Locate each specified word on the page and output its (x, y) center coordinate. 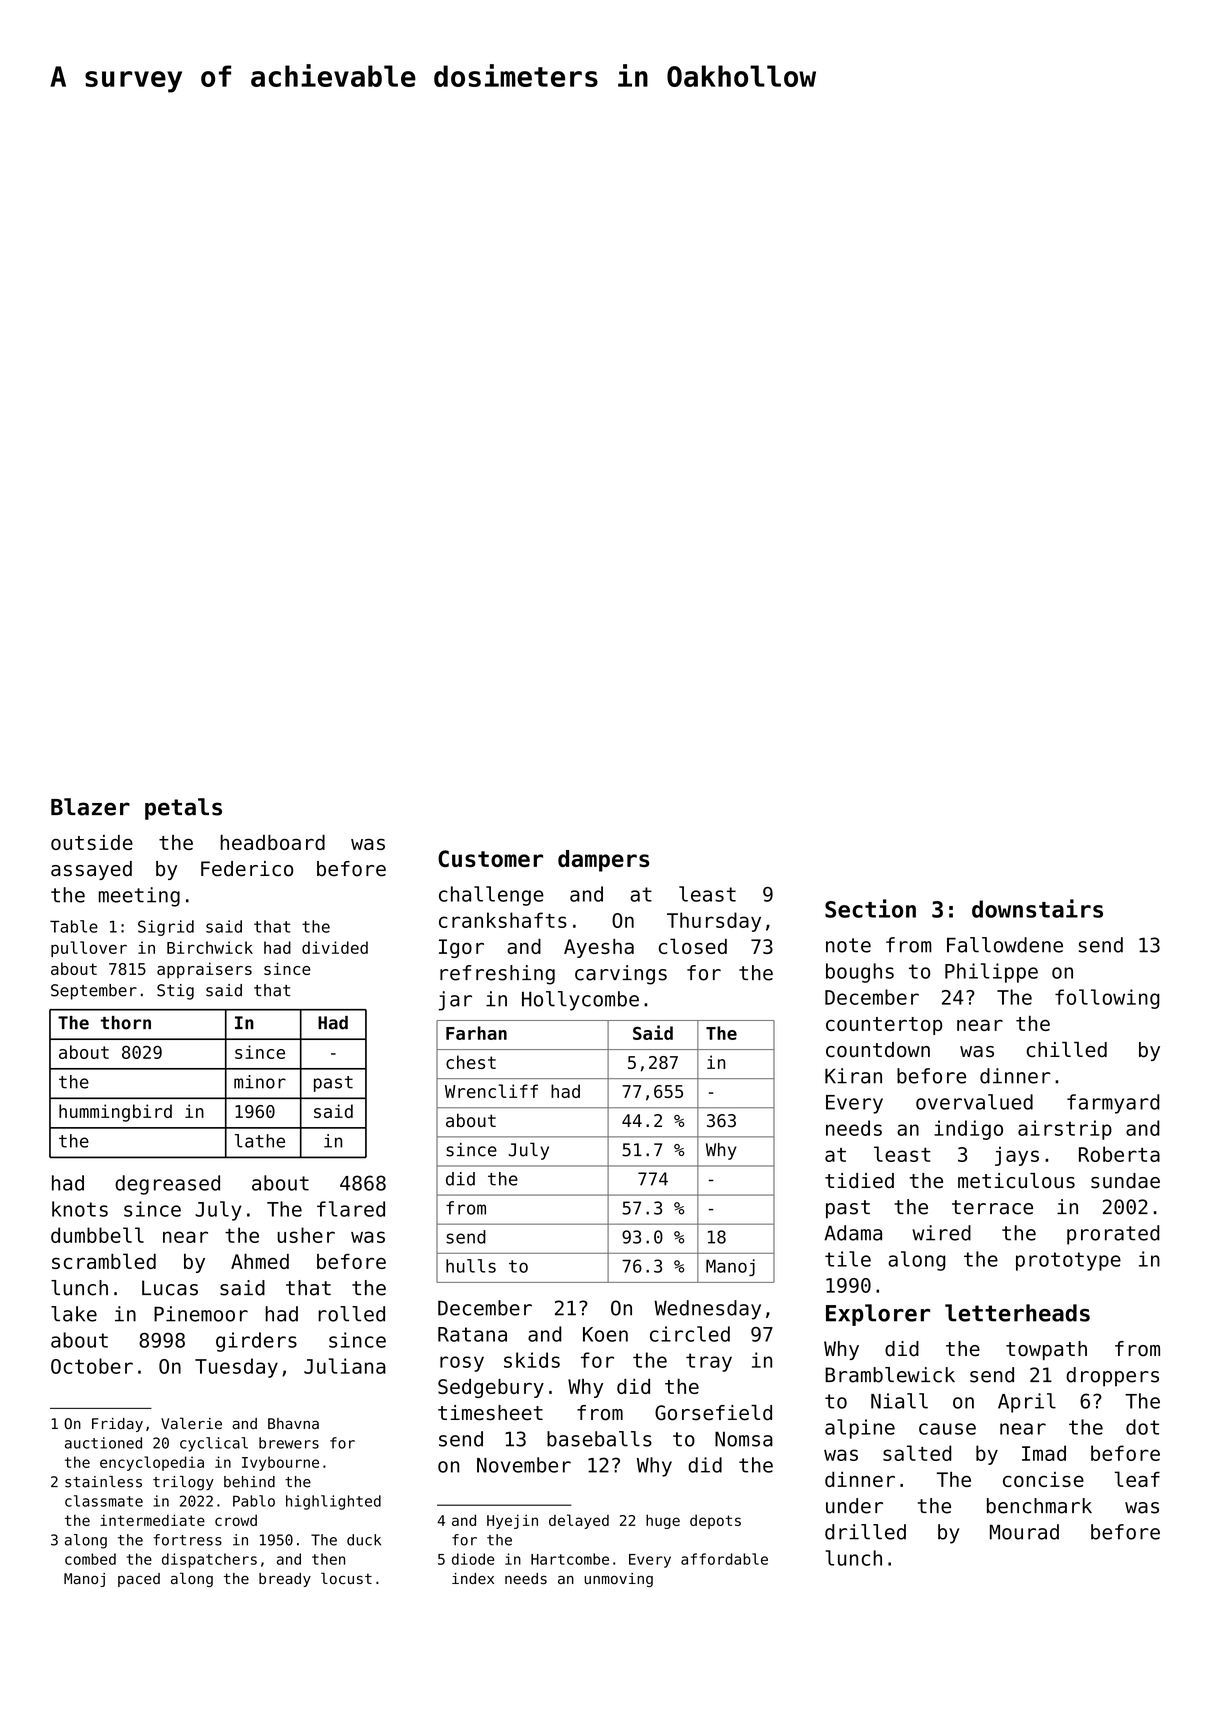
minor (260, 1082)
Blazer (90, 807)
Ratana (472, 1334)
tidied (859, 1181)
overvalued (974, 1102)
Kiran (853, 1076)
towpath (1046, 1350)
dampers (603, 861)
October (92, 1366)
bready (285, 1580)
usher (306, 1235)
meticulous (1016, 1181)
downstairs (1037, 908)
